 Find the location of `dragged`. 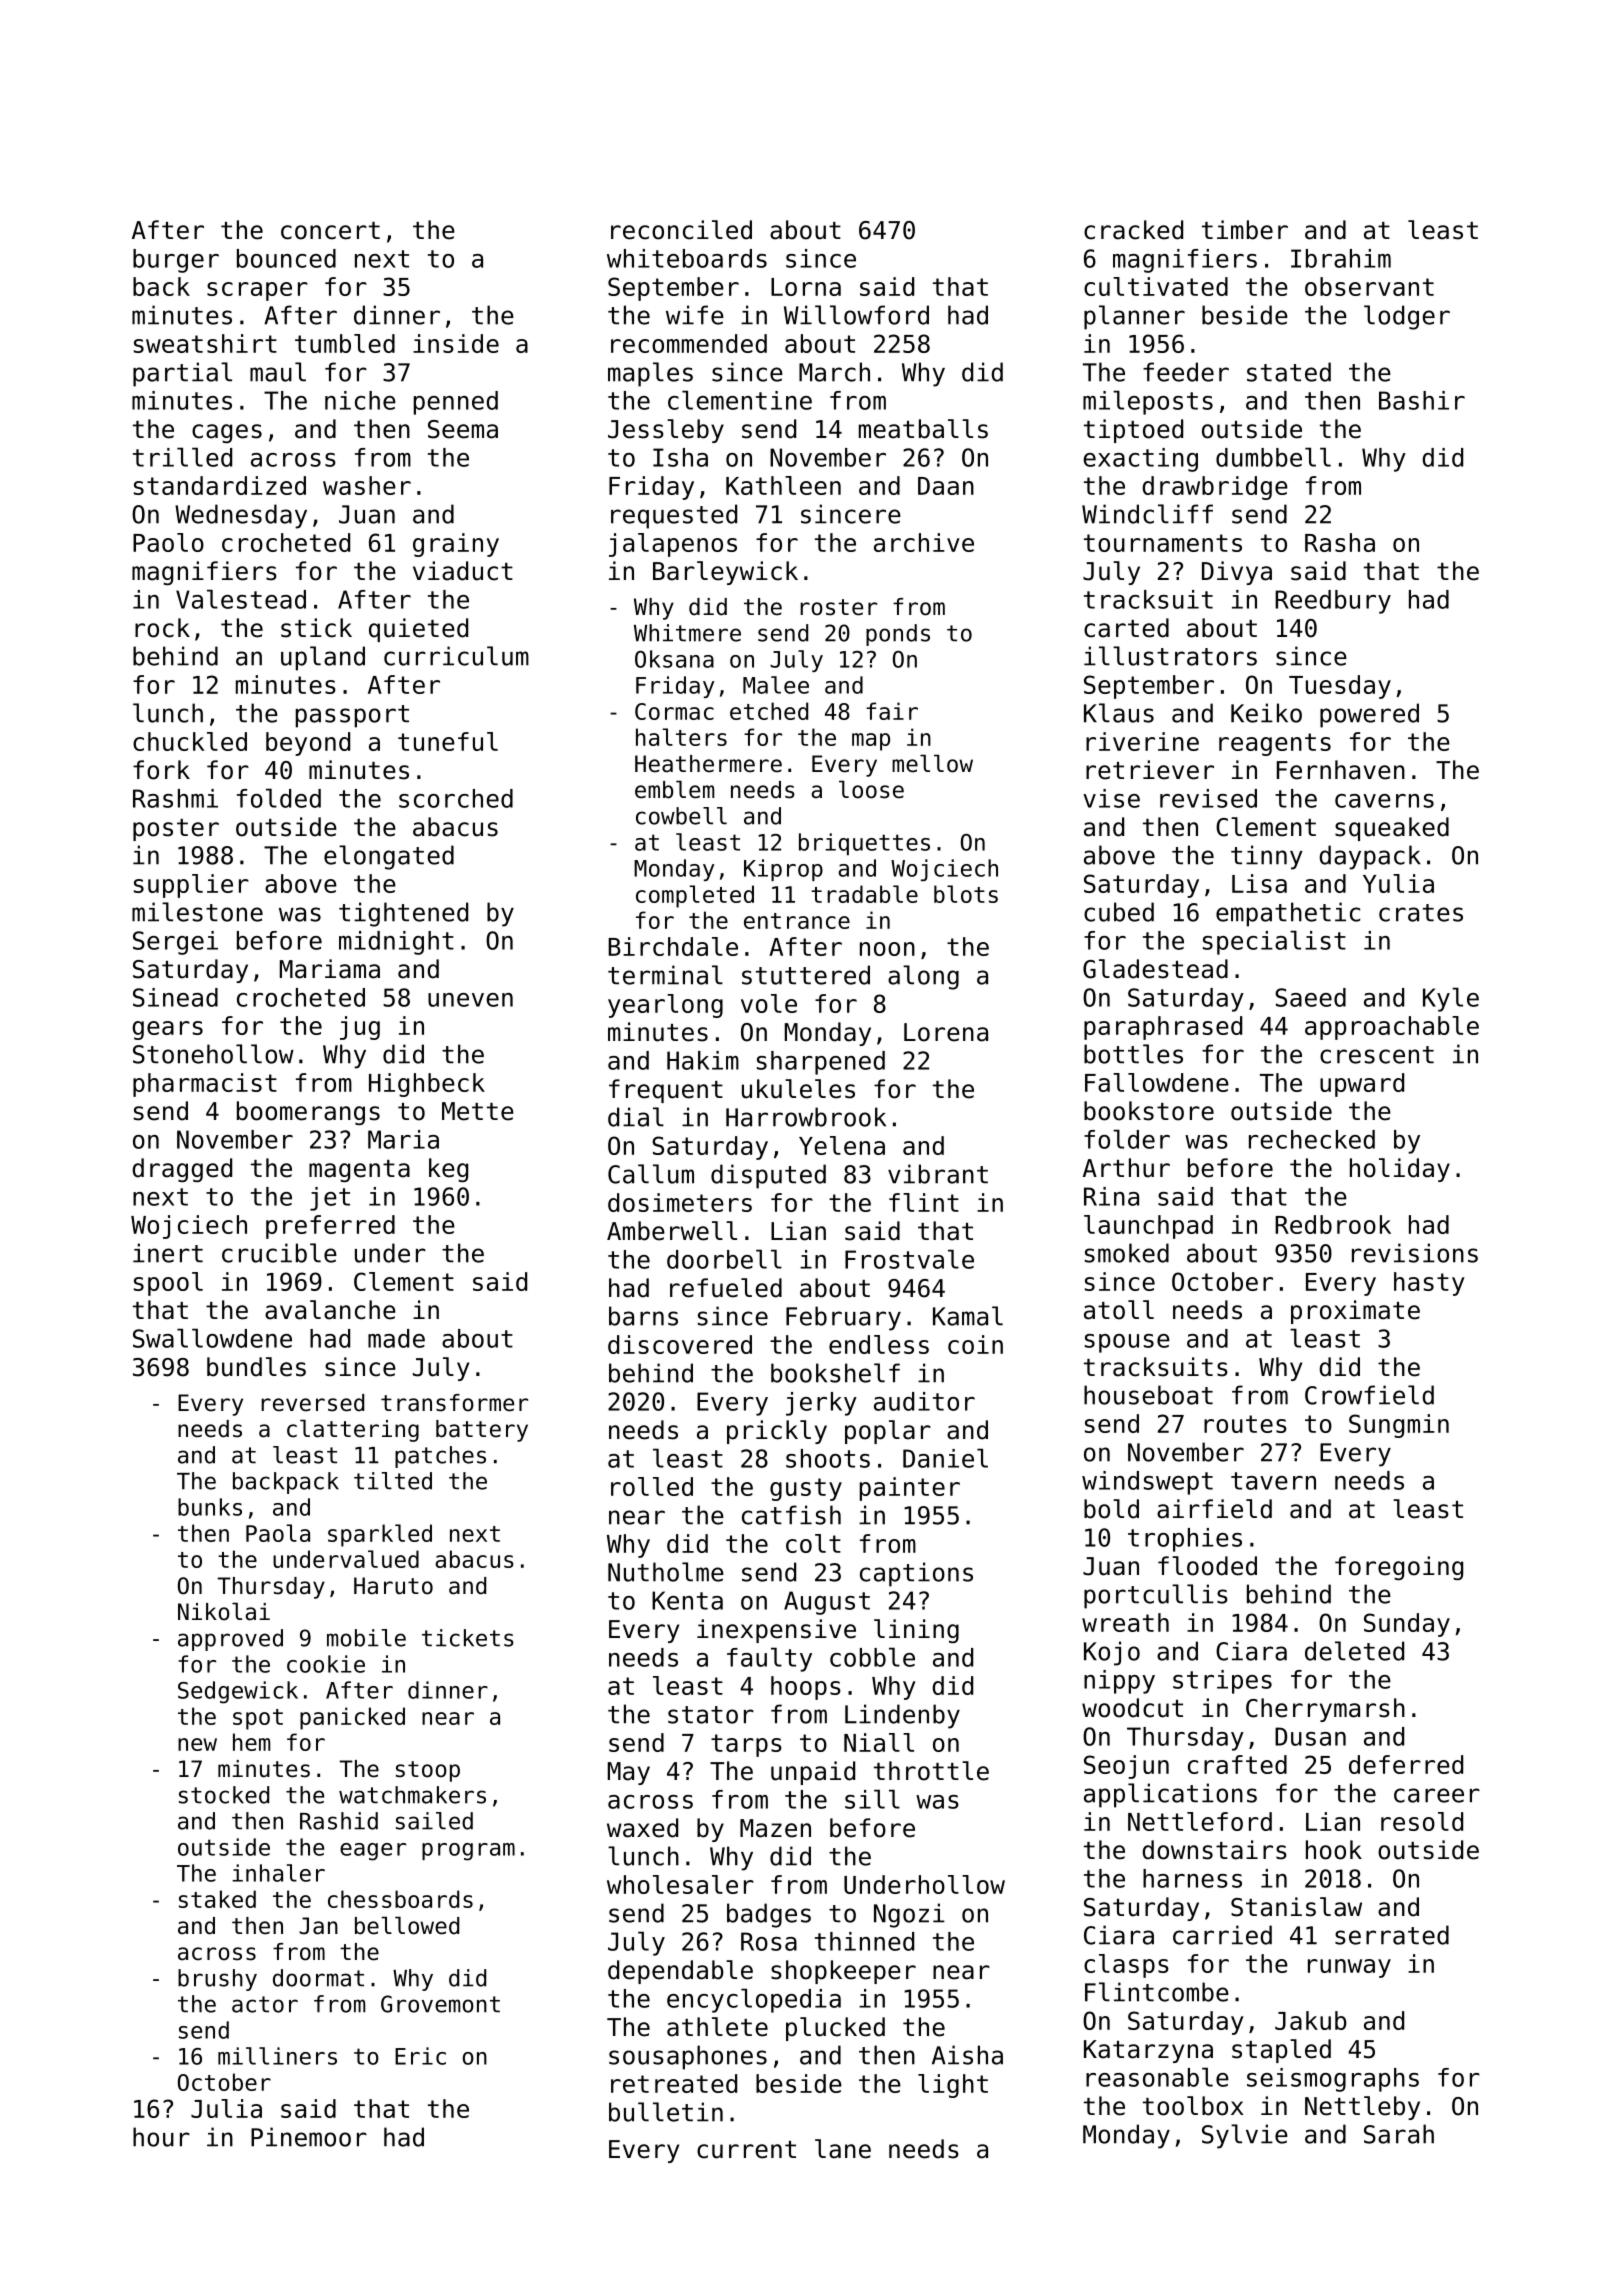

dragged is located at coordinates (182, 1170).
